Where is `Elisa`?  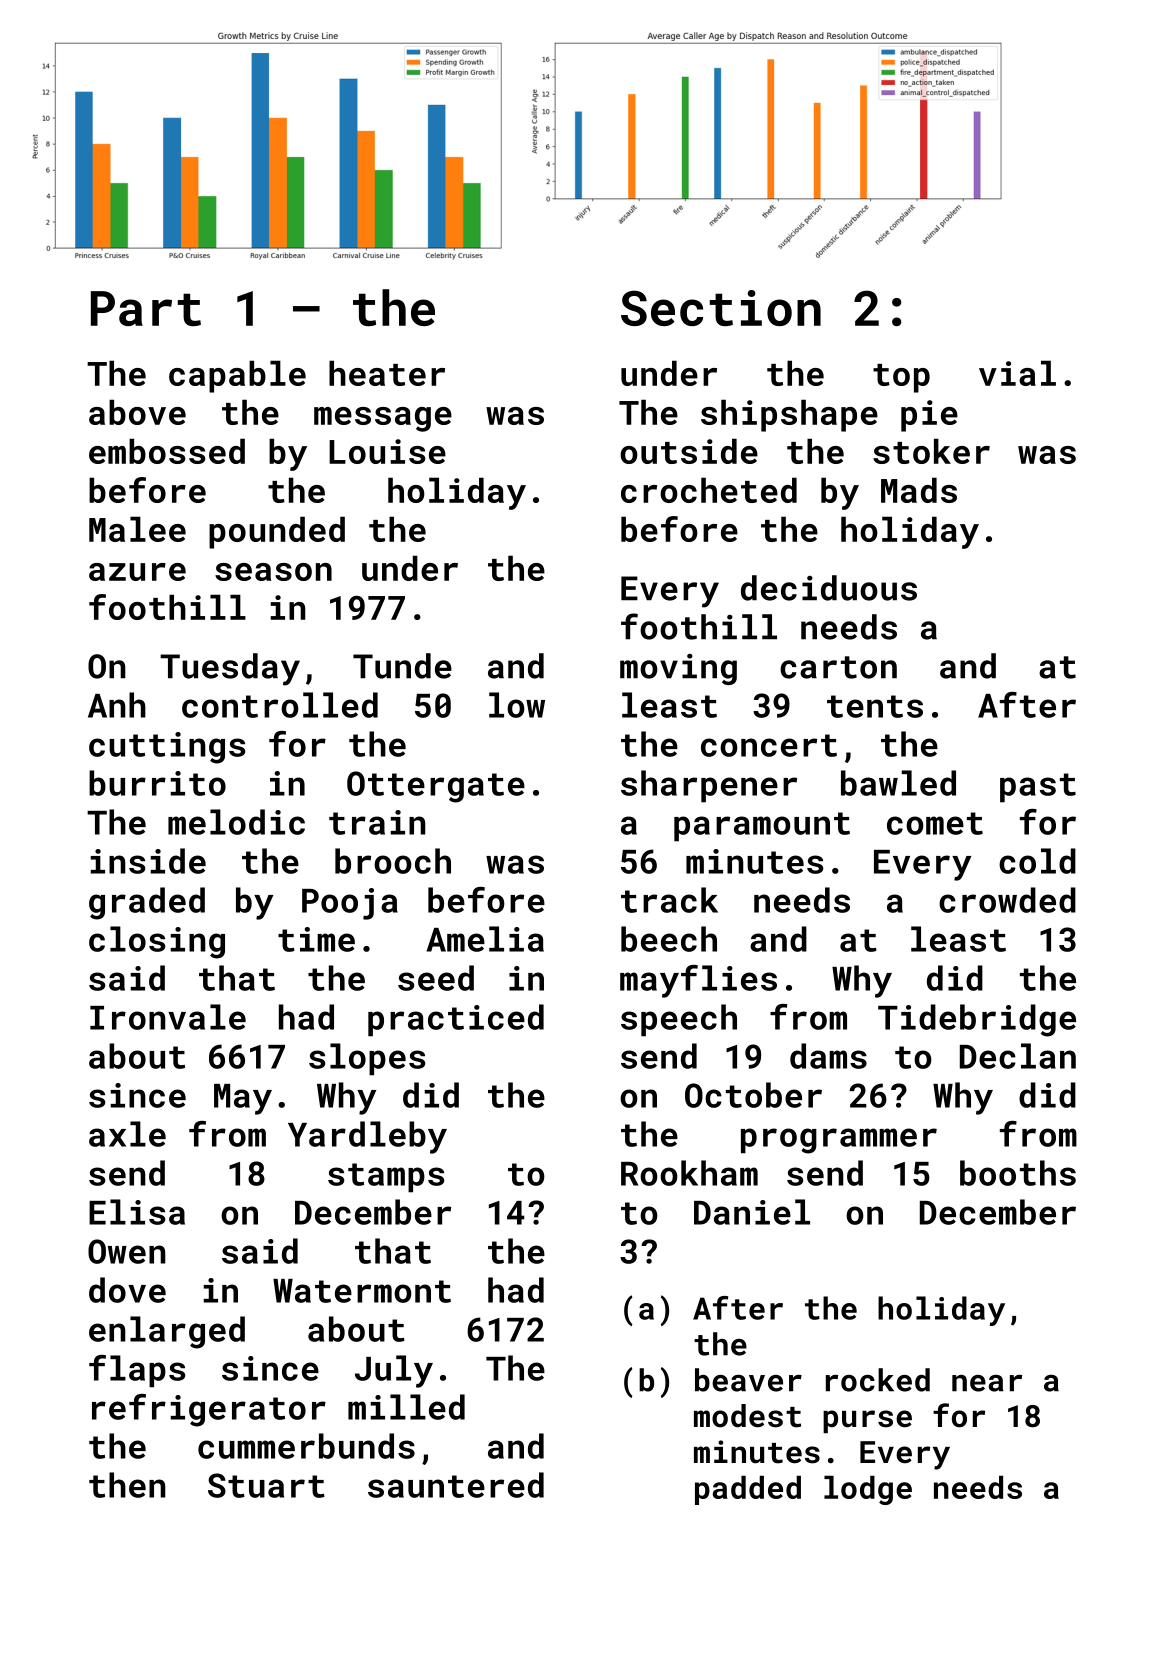 Elisa is located at coordinates (137, 1212).
